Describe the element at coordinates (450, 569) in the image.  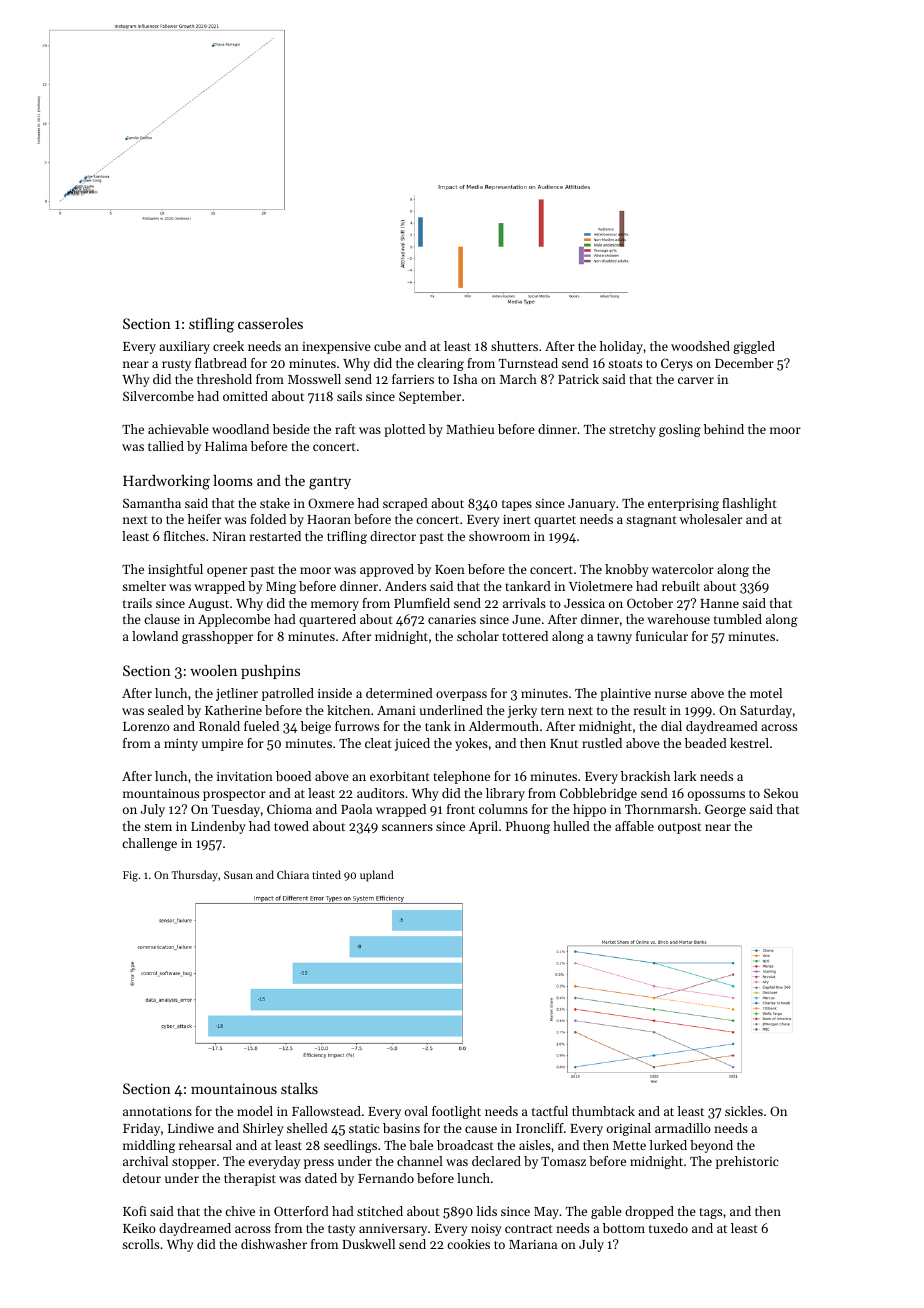
I see `Koen` at that location.
